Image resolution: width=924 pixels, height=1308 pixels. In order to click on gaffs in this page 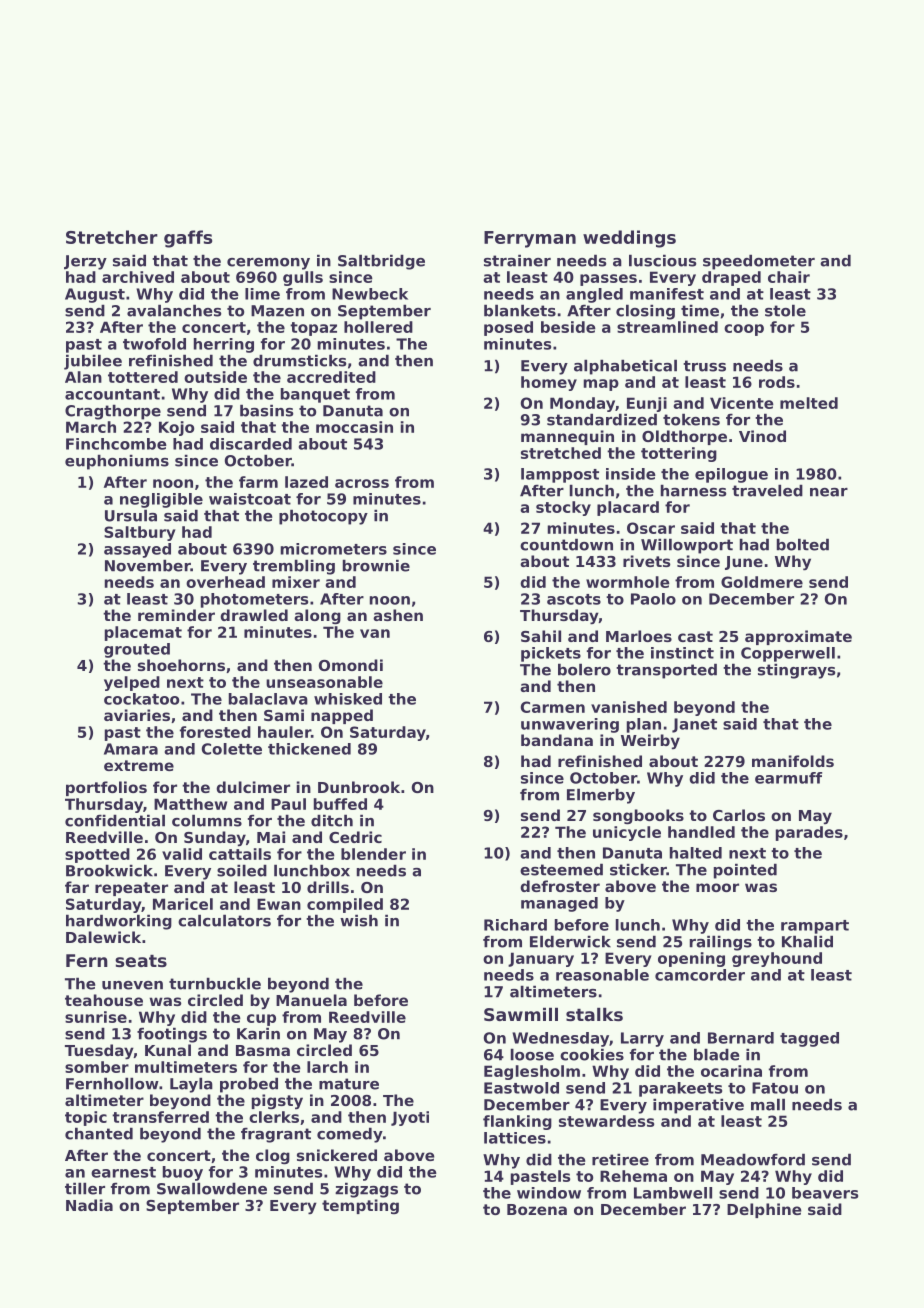, I will do `click(188, 239)`.
